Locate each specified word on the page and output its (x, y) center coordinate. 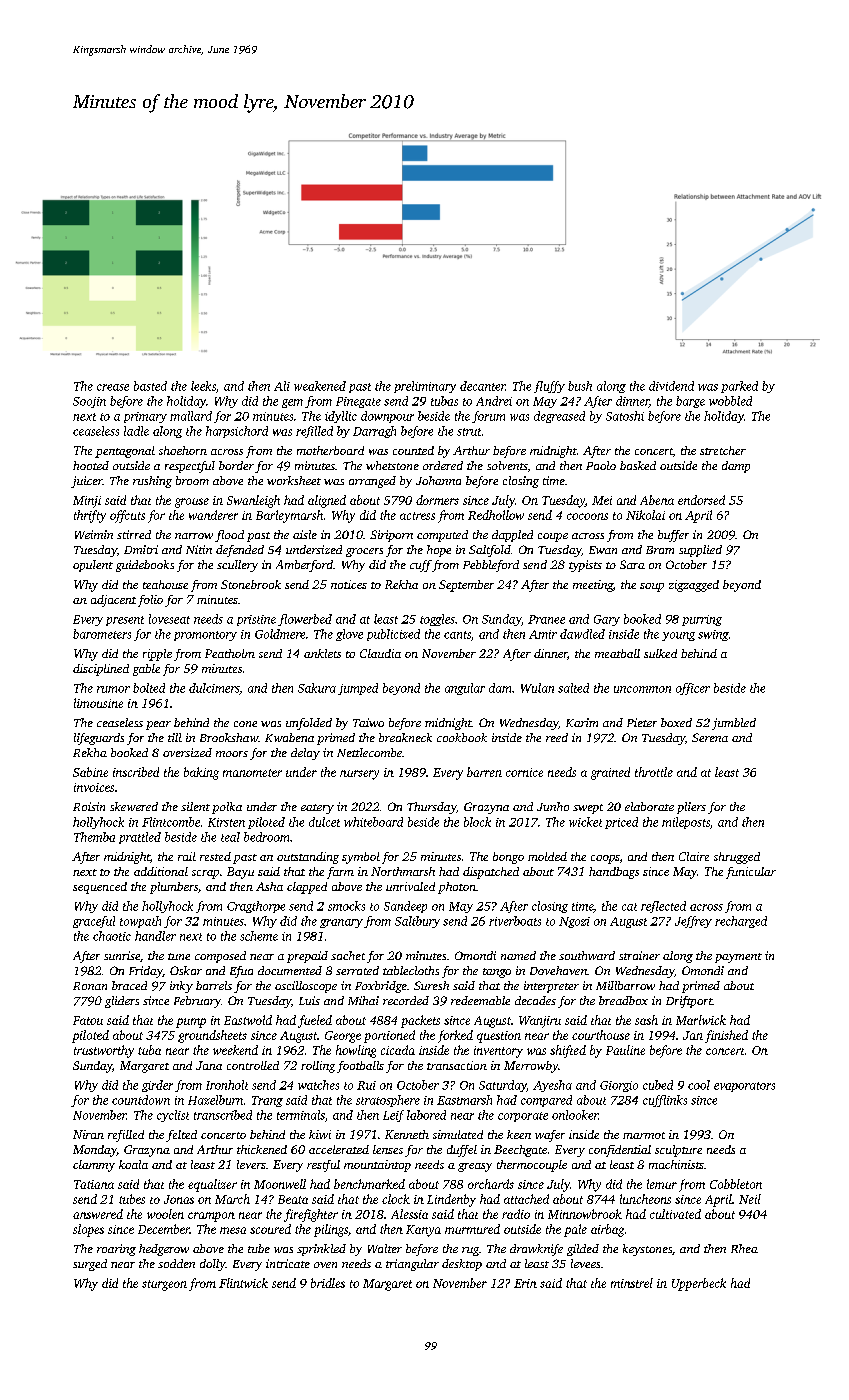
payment (738, 958)
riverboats (515, 921)
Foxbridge (381, 987)
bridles (328, 1283)
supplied (700, 551)
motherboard (330, 450)
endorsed (701, 500)
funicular (751, 873)
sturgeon (164, 1285)
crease (113, 387)
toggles (437, 620)
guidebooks (145, 566)
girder (157, 1086)
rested (215, 856)
